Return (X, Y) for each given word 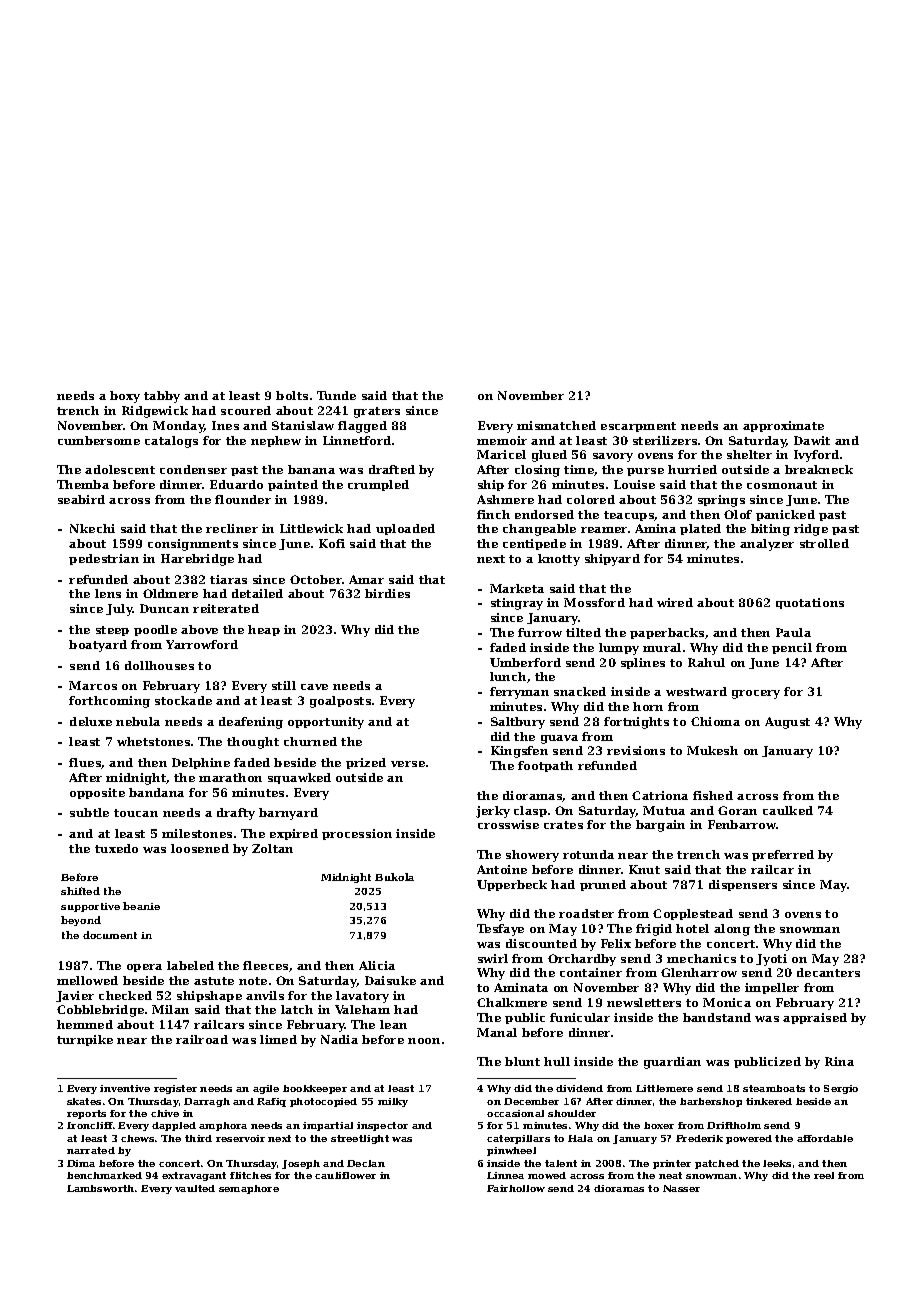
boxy (125, 397)
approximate (783, 426)
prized (366, 763)
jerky (493, 812)
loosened (200, 848)
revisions (636, 750)
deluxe (91, 721)
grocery (756, 694)
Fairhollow (516, 1188)
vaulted (195, 1188)
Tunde (336, 395)
